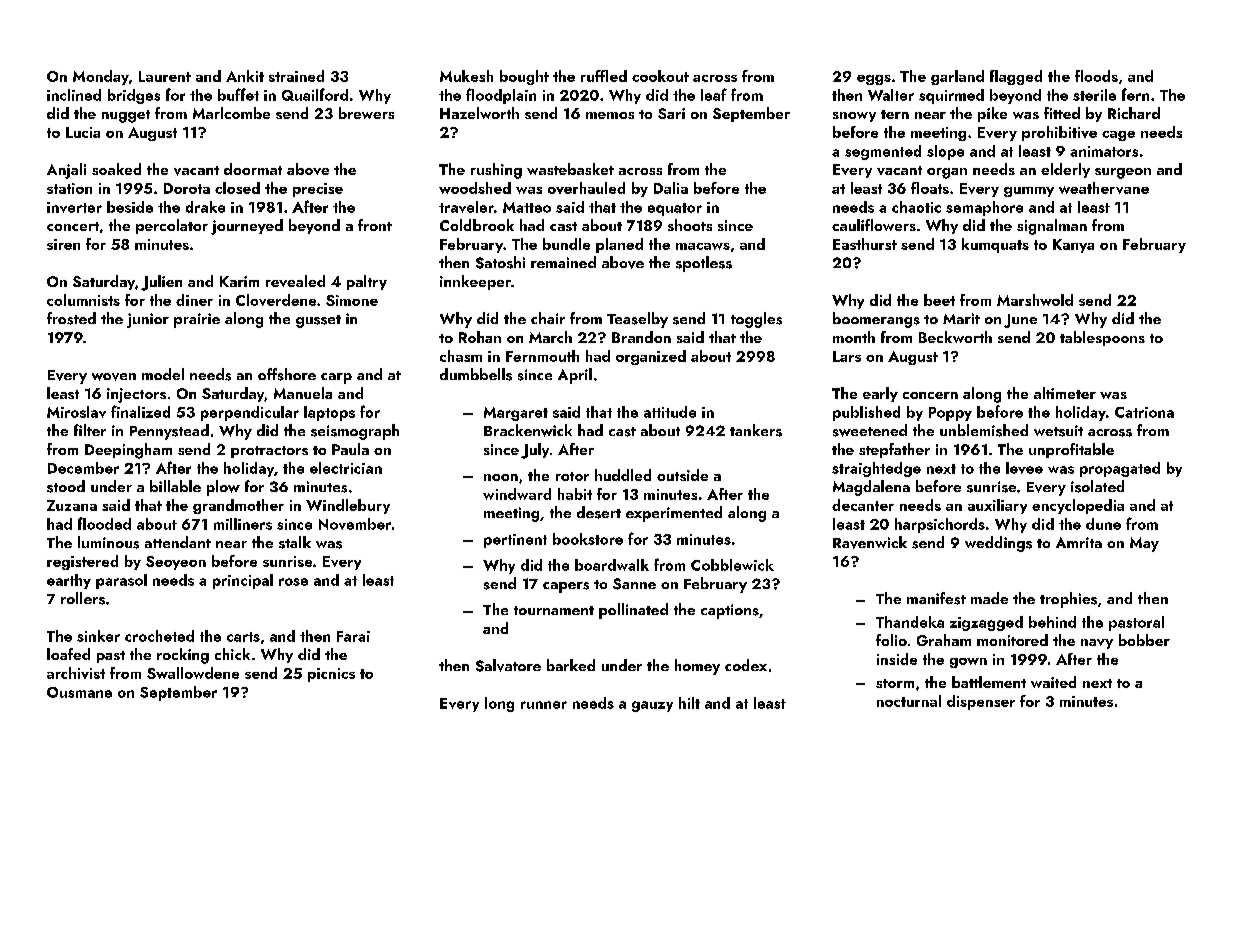 The width and height of the page is (1233, 952). What do you see at coordinates (74, 95) in the page?
I see `inclined` at bounding box center [74, 95].
